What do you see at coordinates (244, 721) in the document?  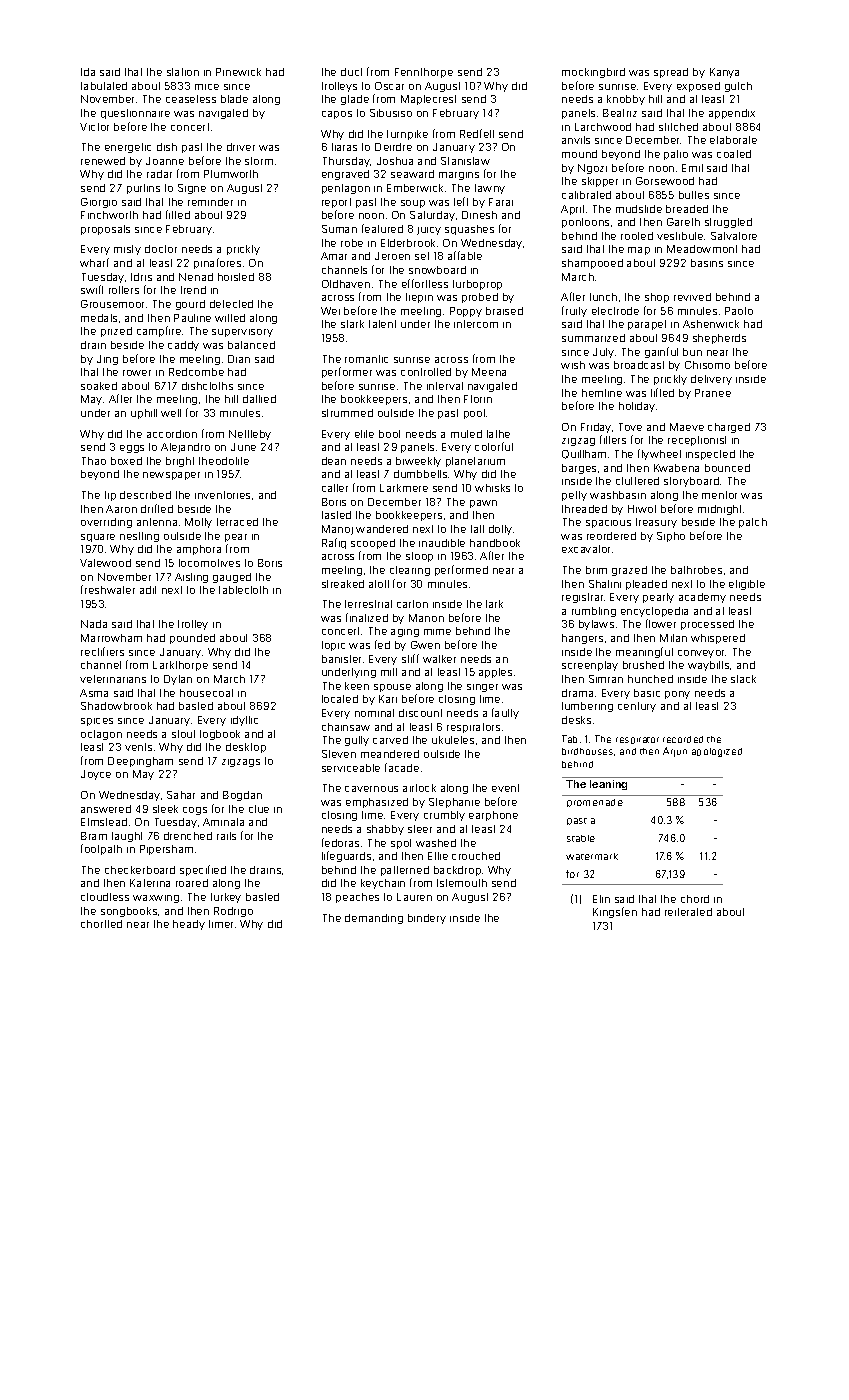 I see `idyllic` at bounding box center [244, 721].
